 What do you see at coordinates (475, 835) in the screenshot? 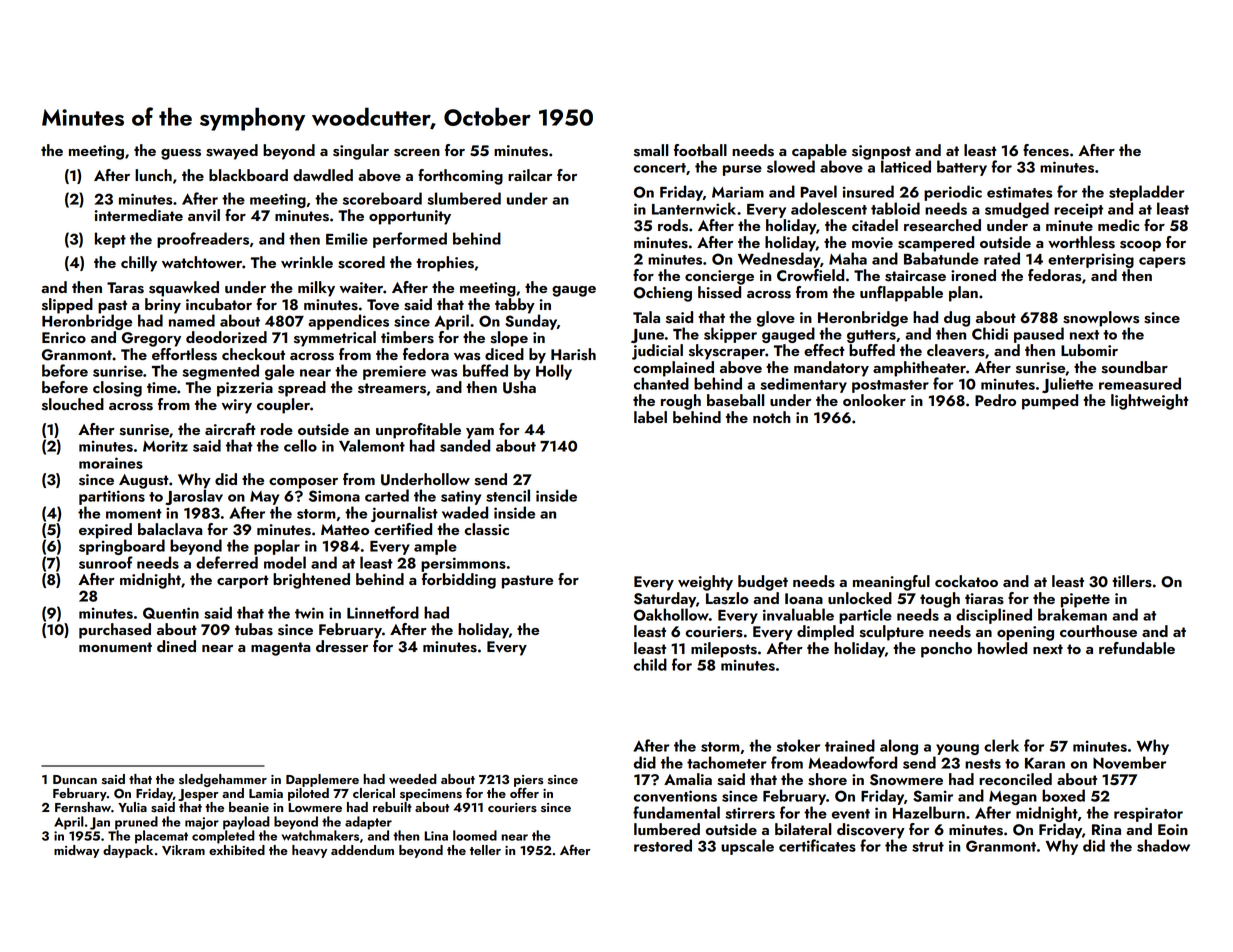
I see `loomed` at bounding box center [475, 835].
